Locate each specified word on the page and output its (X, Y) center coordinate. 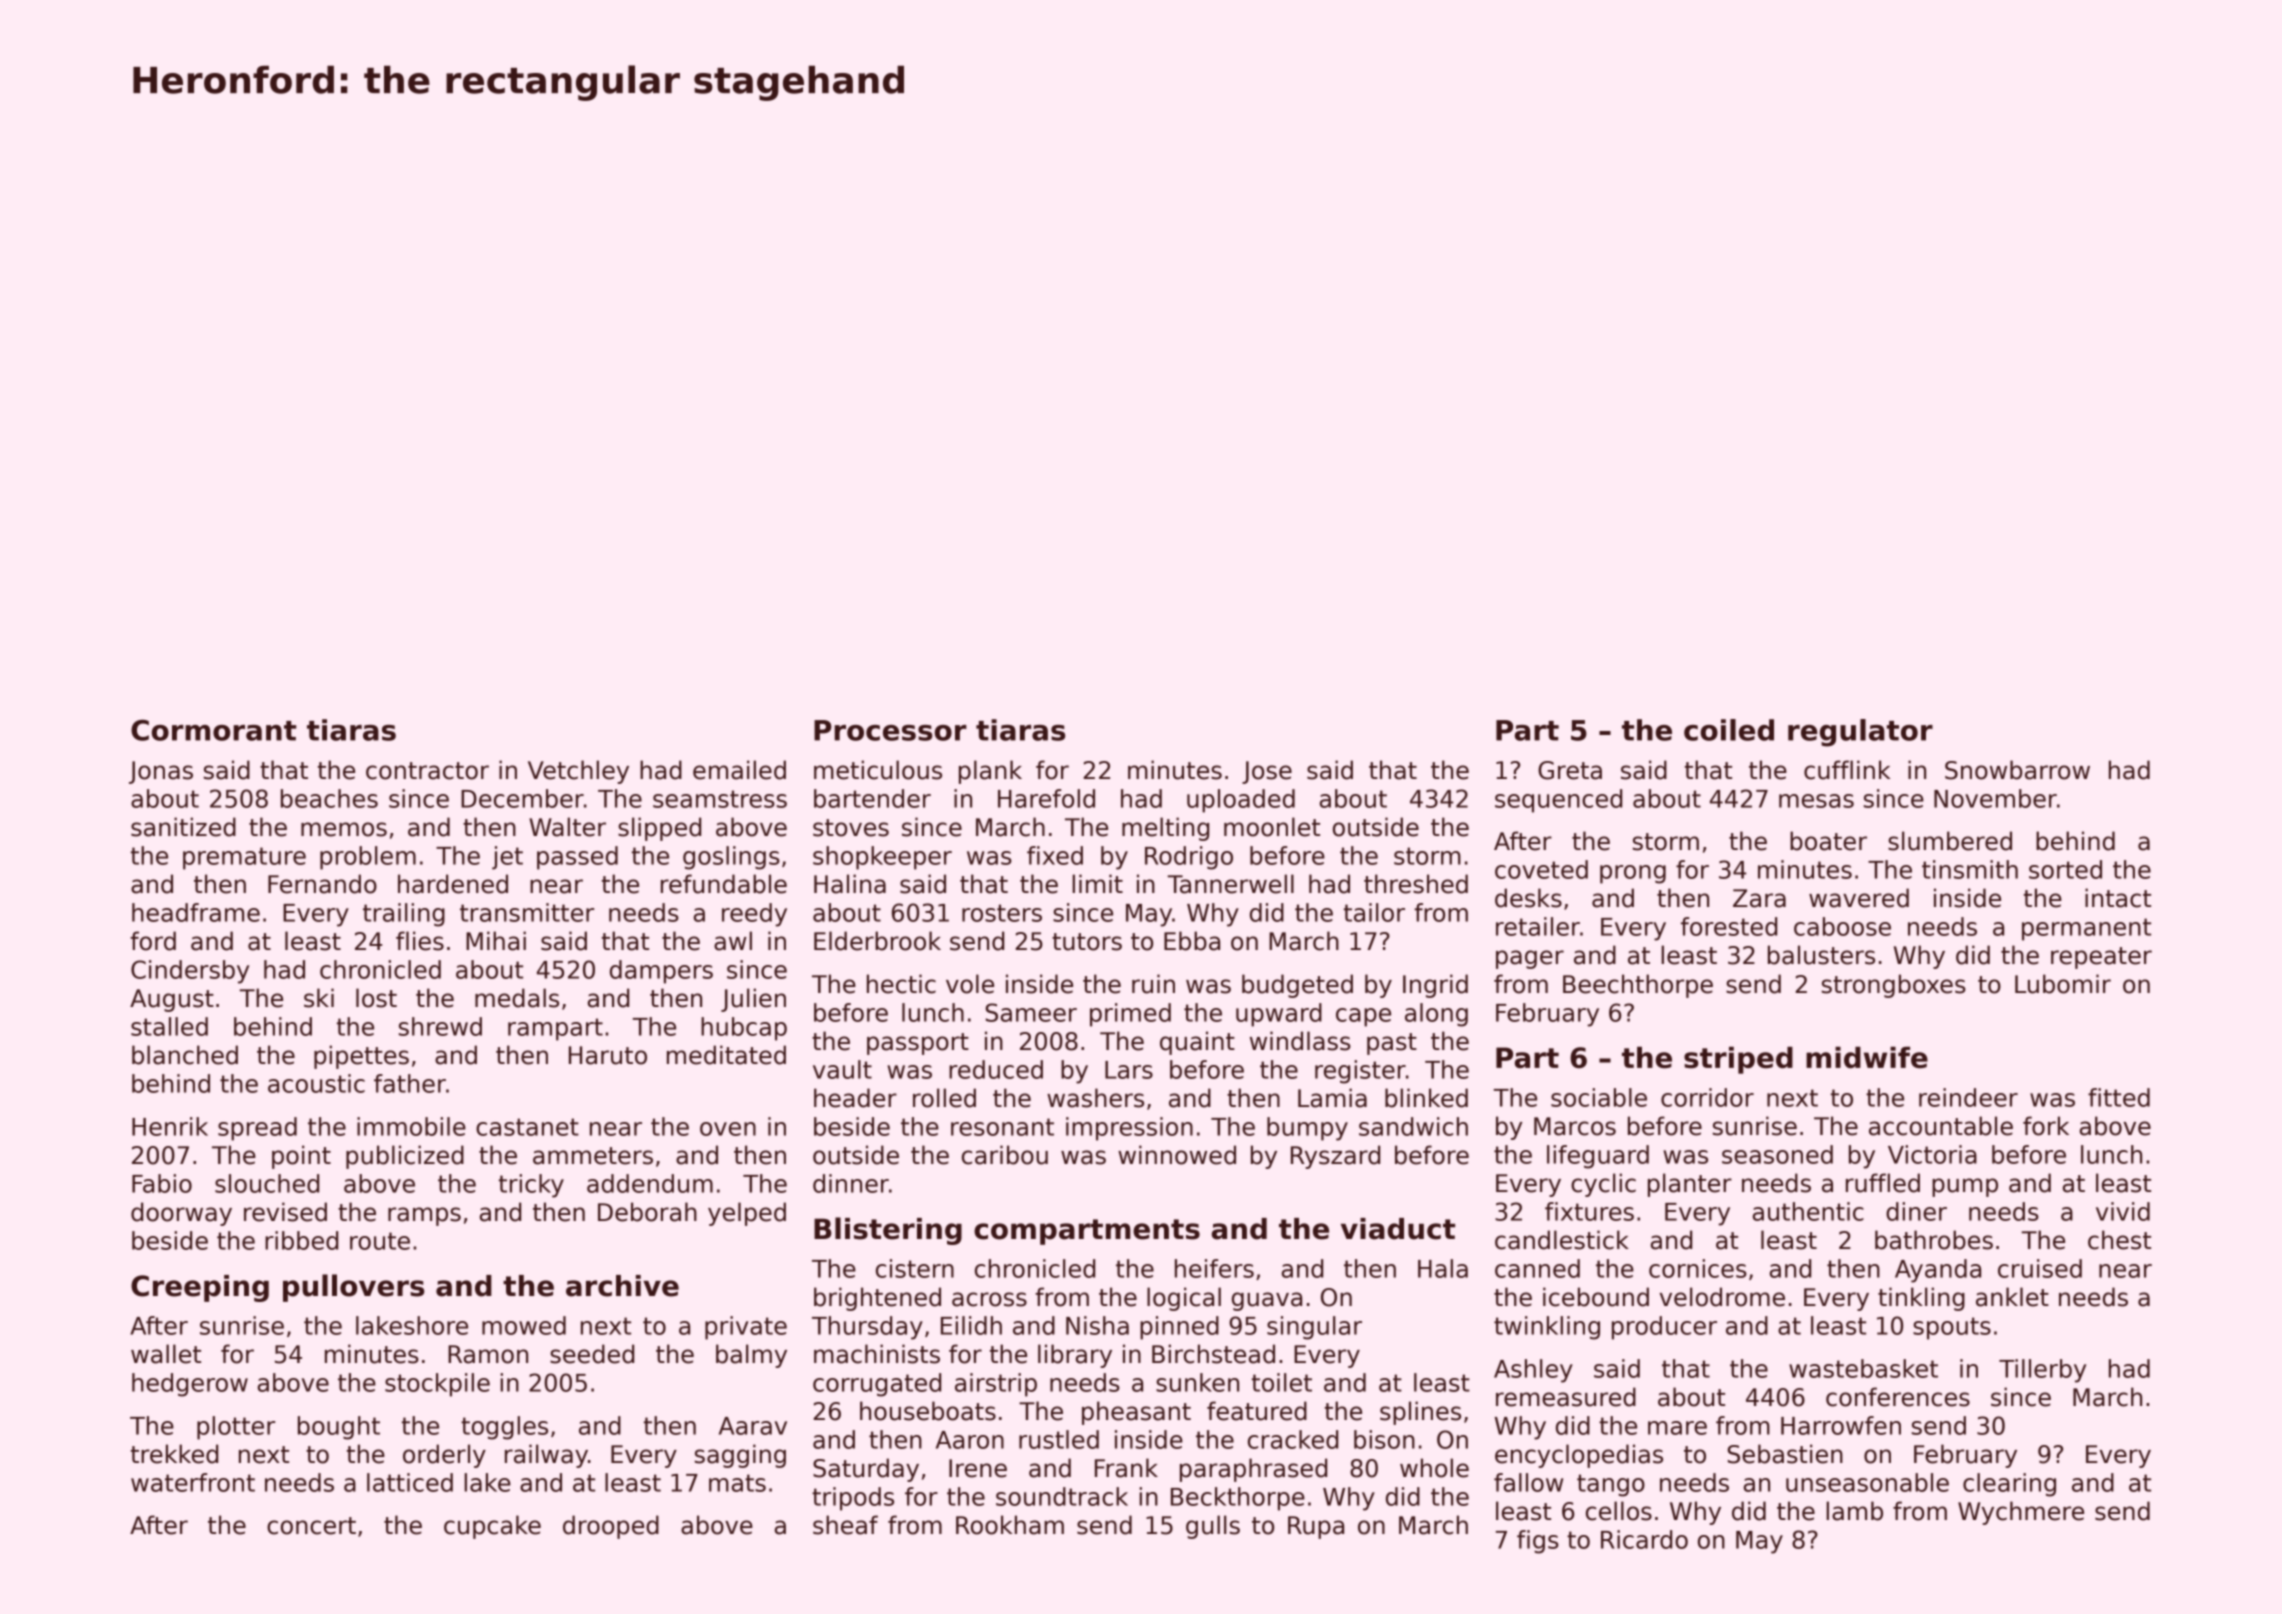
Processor (890, 730)
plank (990, 772)
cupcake (492, 1527)
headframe (196, 912)
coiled (1729, 730)
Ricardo (1644, 1539)
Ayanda (1938, 1271)
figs (1538, 1542)
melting (1165, 829)
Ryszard (1335, 1157)
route (380, 1241)
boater (1828, 841)
